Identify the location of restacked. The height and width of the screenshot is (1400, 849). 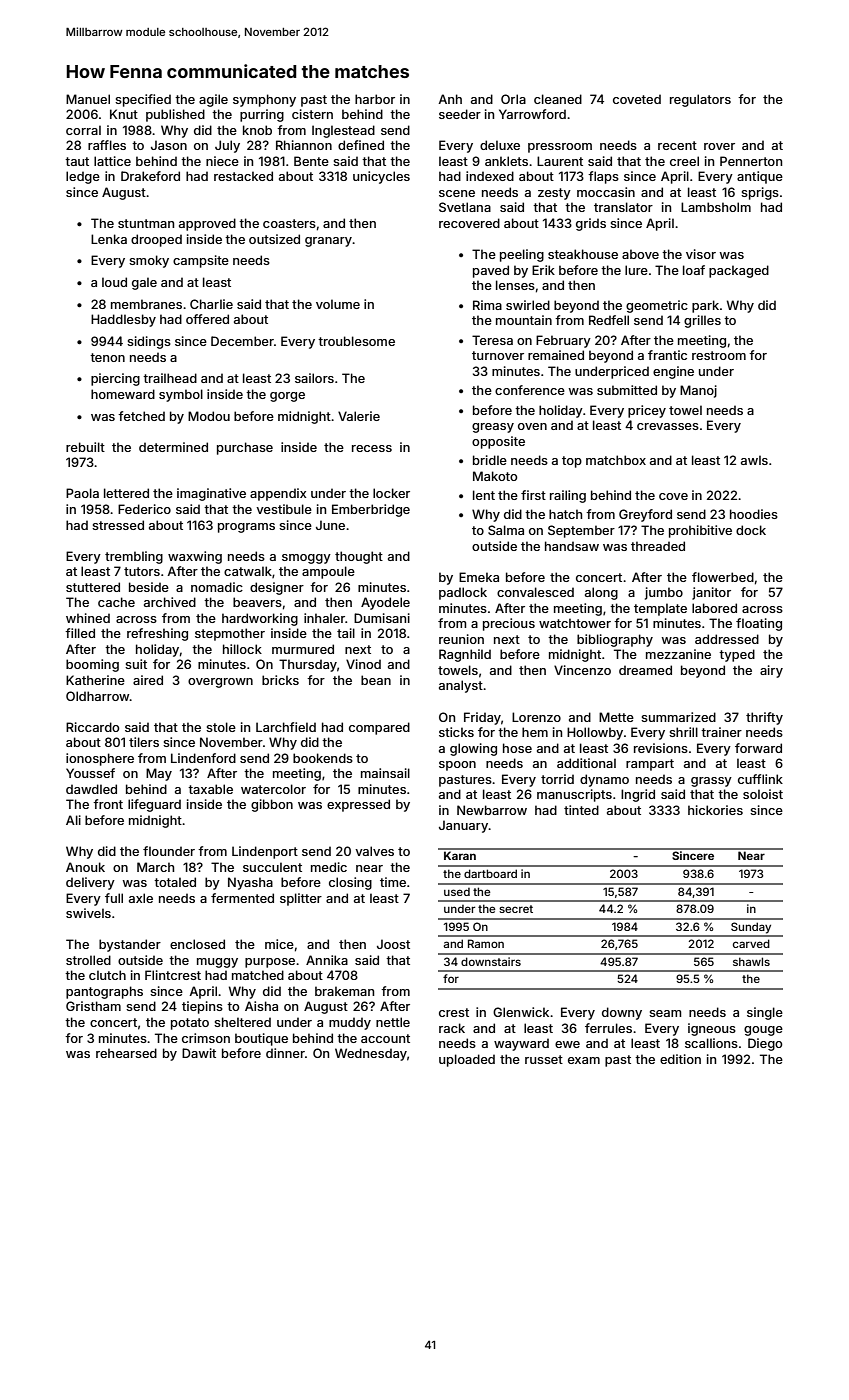
(243, 176).
